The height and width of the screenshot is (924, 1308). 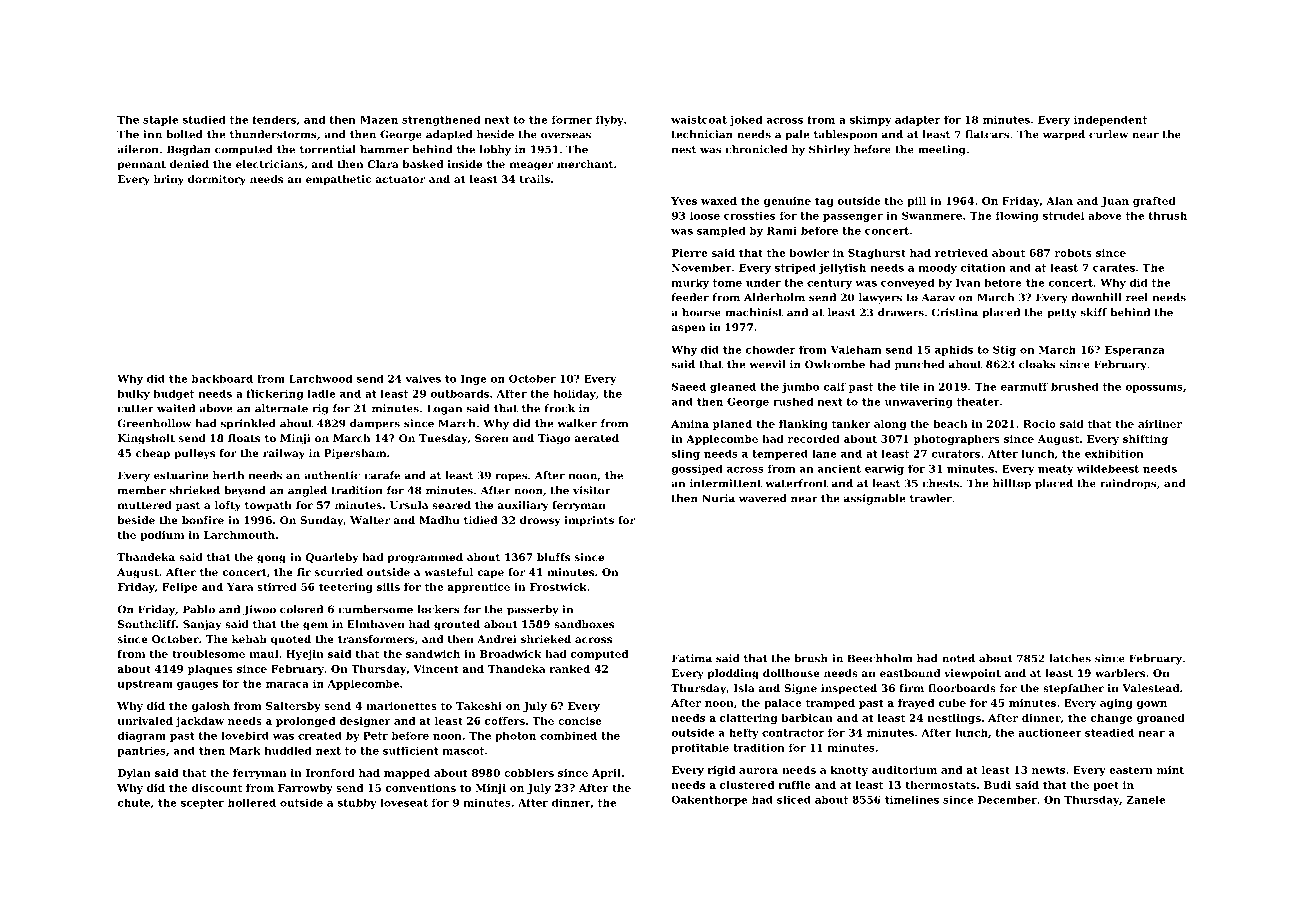 I want to click on fenders, so click(x=274, y=119).
